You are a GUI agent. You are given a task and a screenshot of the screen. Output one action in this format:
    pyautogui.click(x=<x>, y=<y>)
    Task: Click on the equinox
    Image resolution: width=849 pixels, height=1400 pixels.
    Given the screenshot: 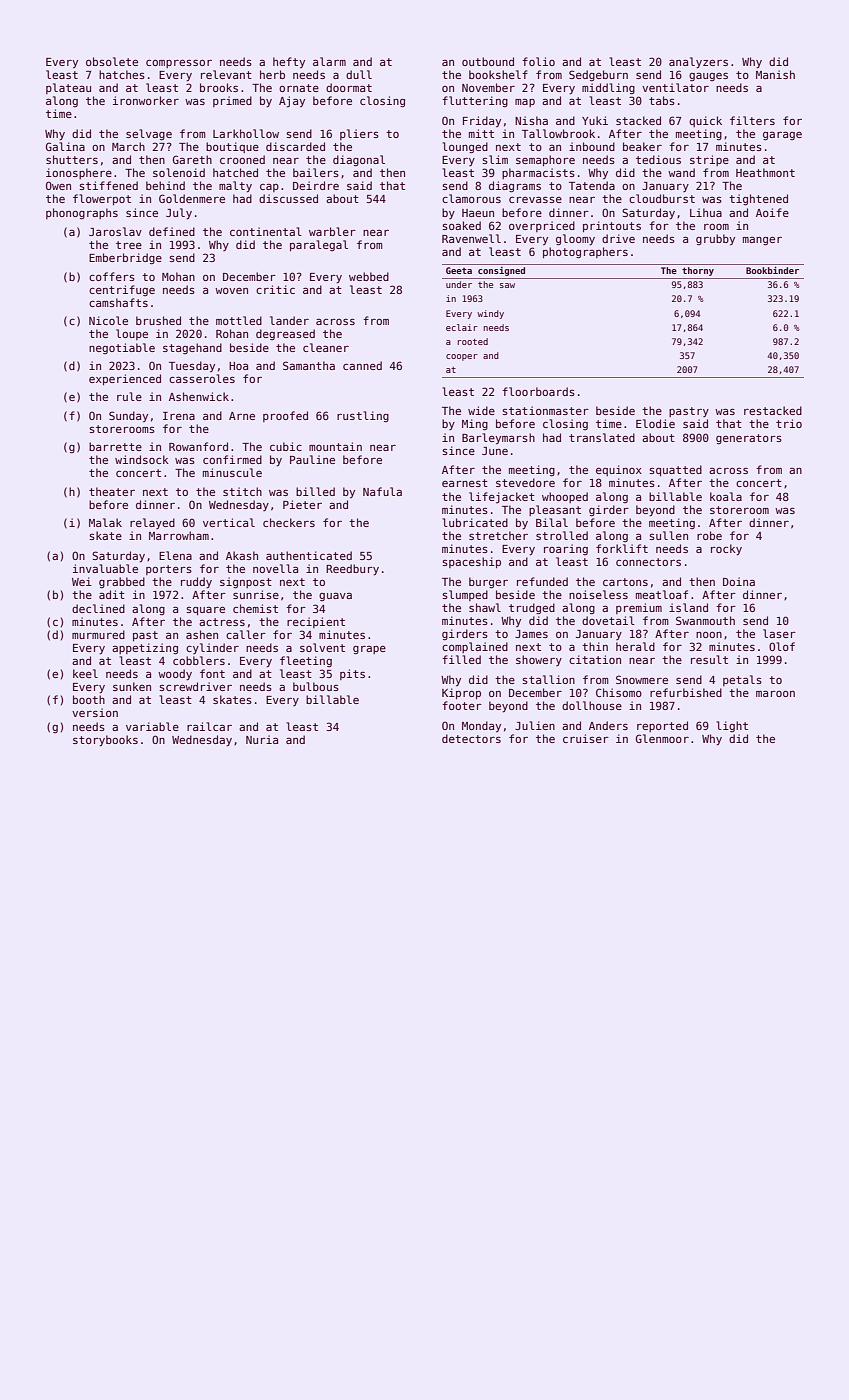 What is the action you would take?
    pyautogui.click(x=619, y=470)
